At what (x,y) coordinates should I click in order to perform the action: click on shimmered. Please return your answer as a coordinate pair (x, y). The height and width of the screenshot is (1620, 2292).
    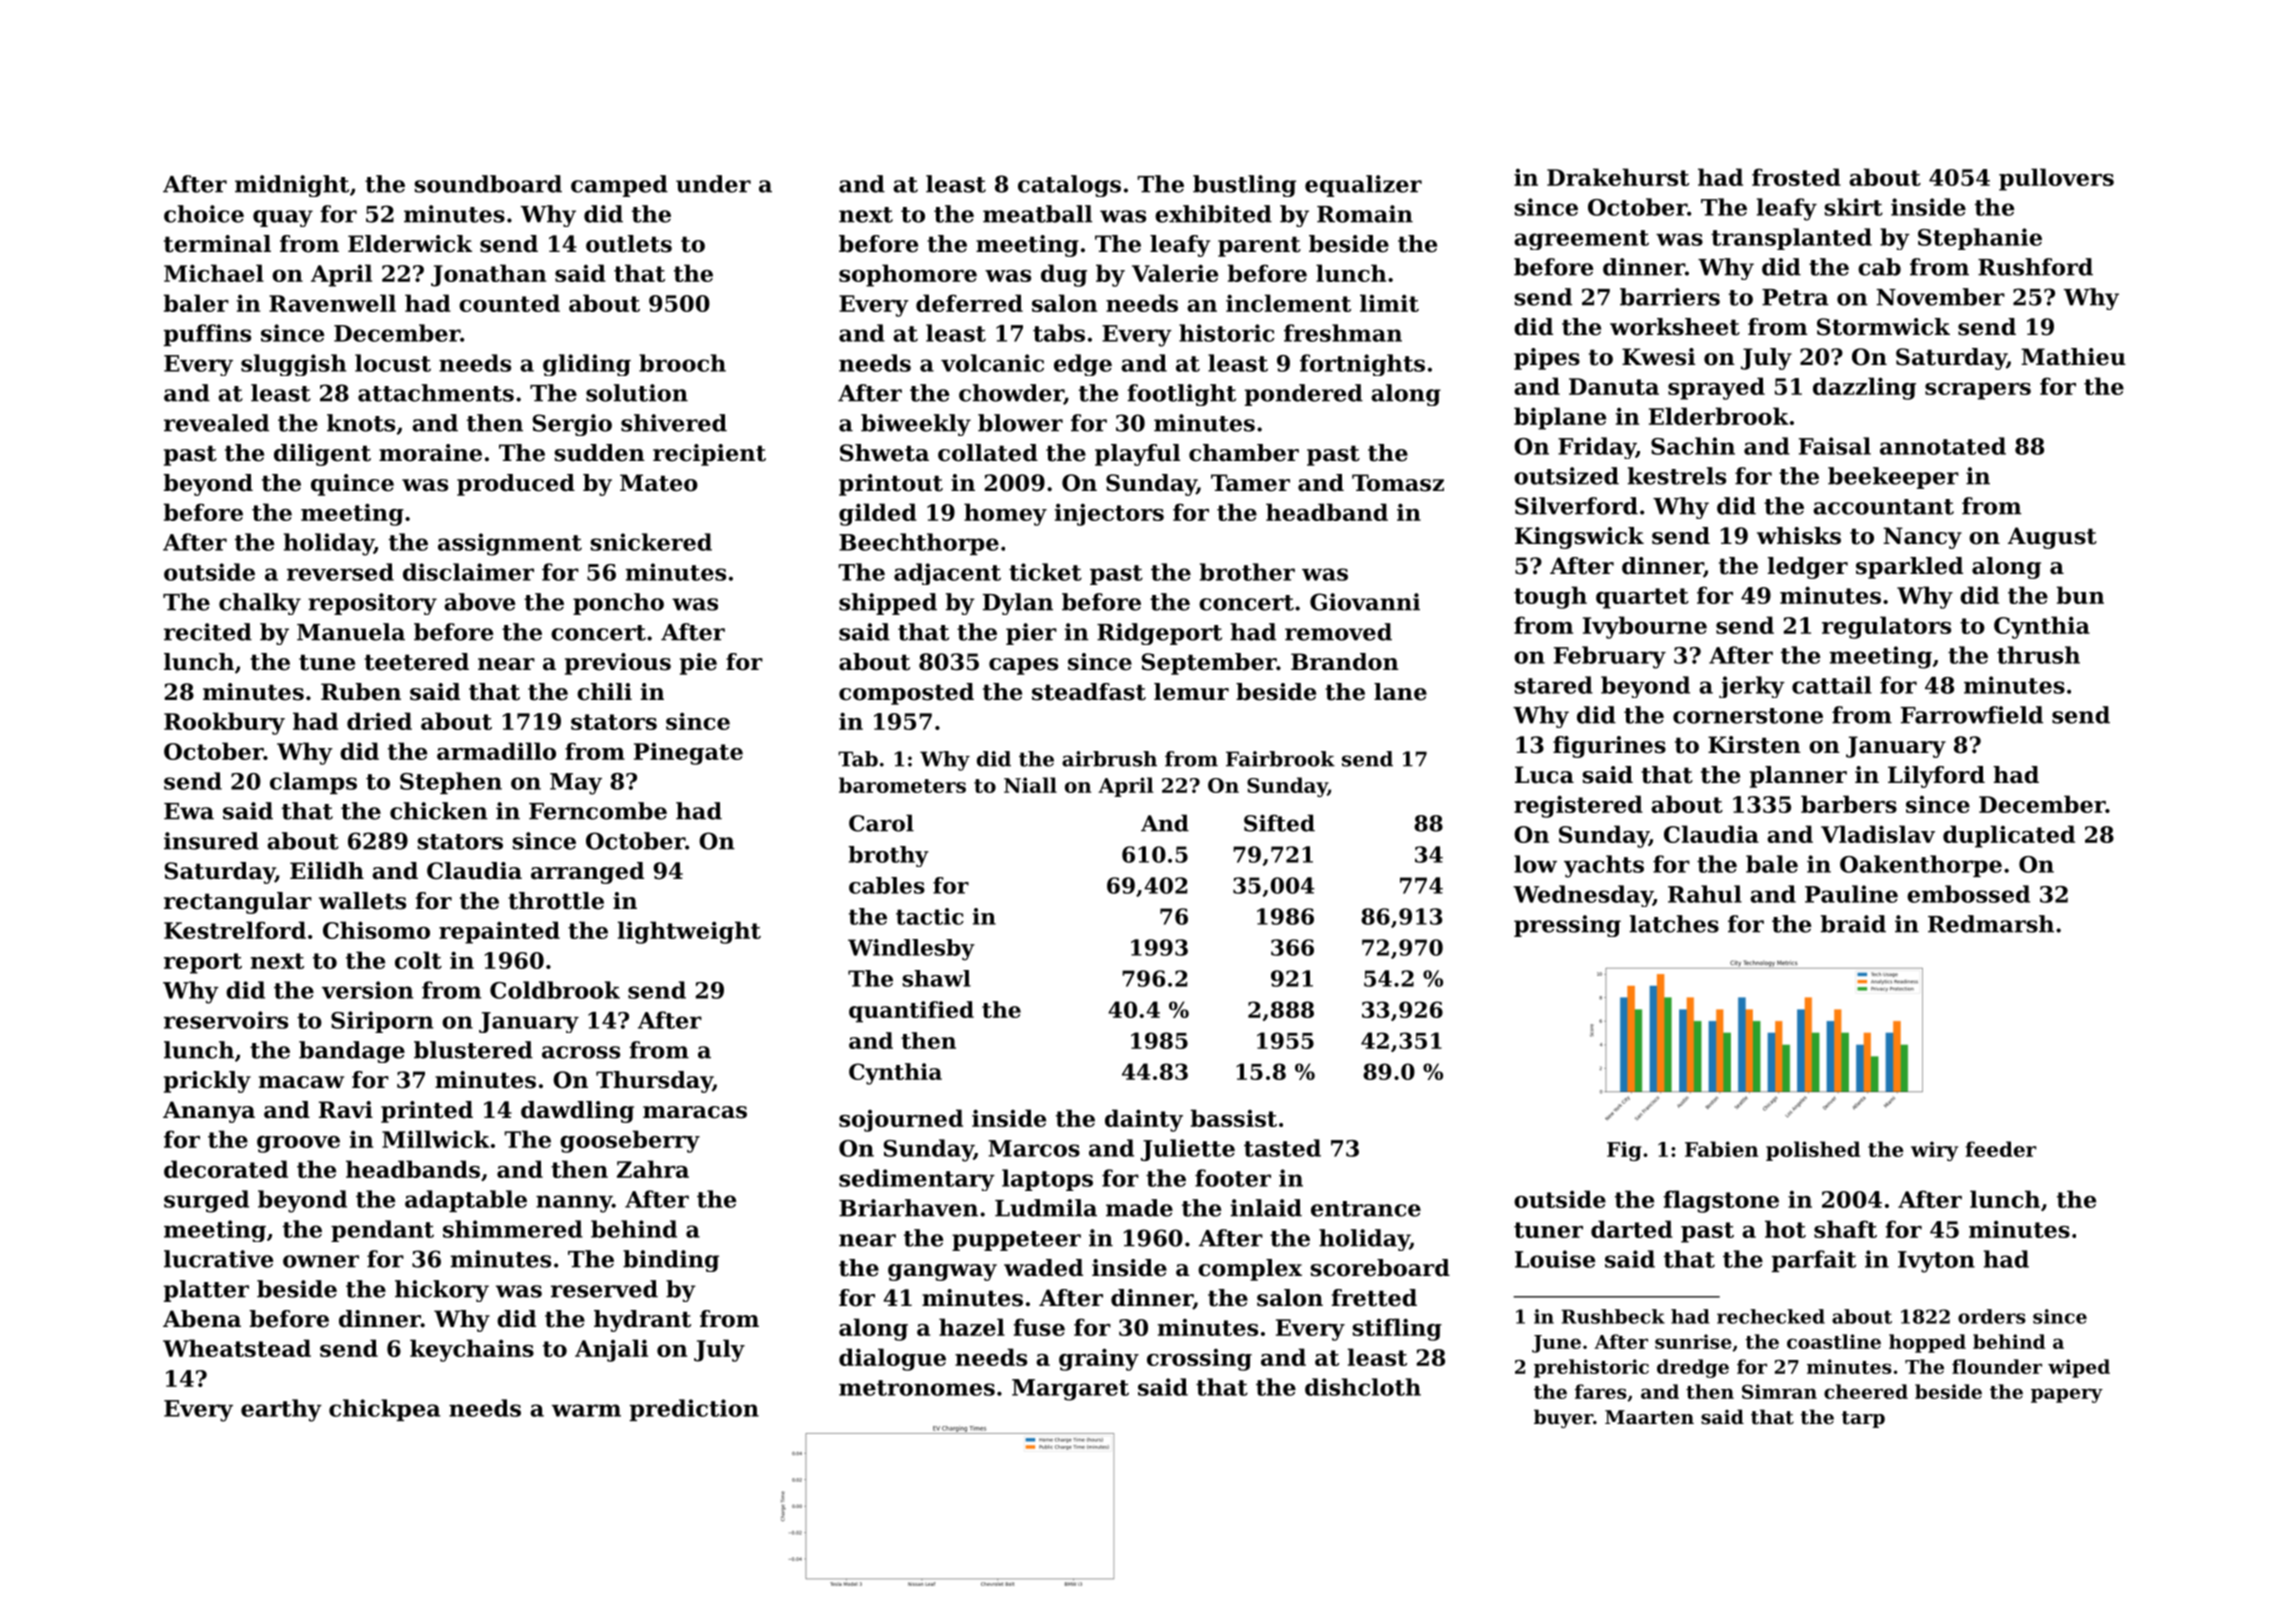
    Looking at the image, I should click on (513, 1229).
